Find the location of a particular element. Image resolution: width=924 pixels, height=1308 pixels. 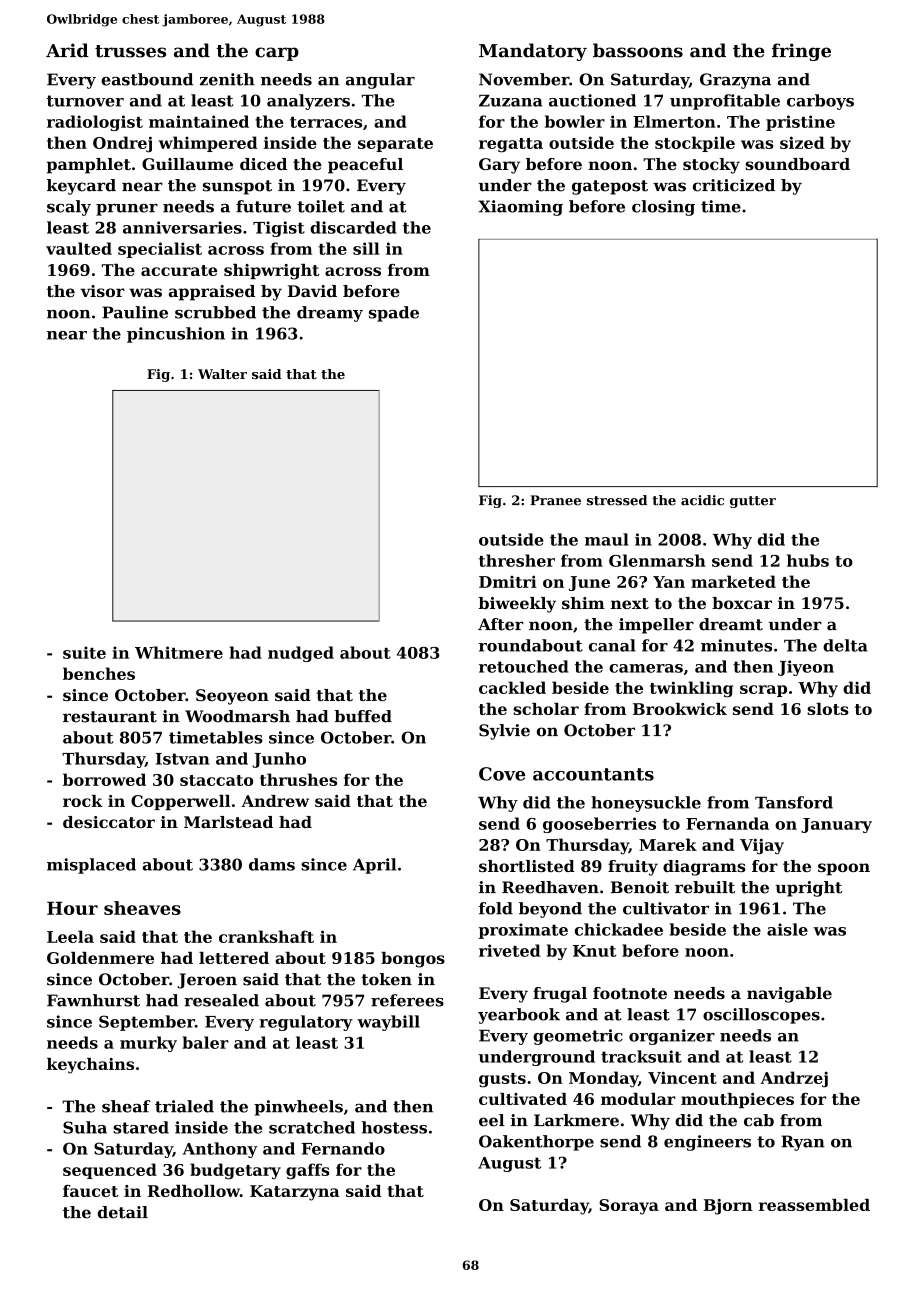

Fawnhurst is located at coordinates (93, 1000).
